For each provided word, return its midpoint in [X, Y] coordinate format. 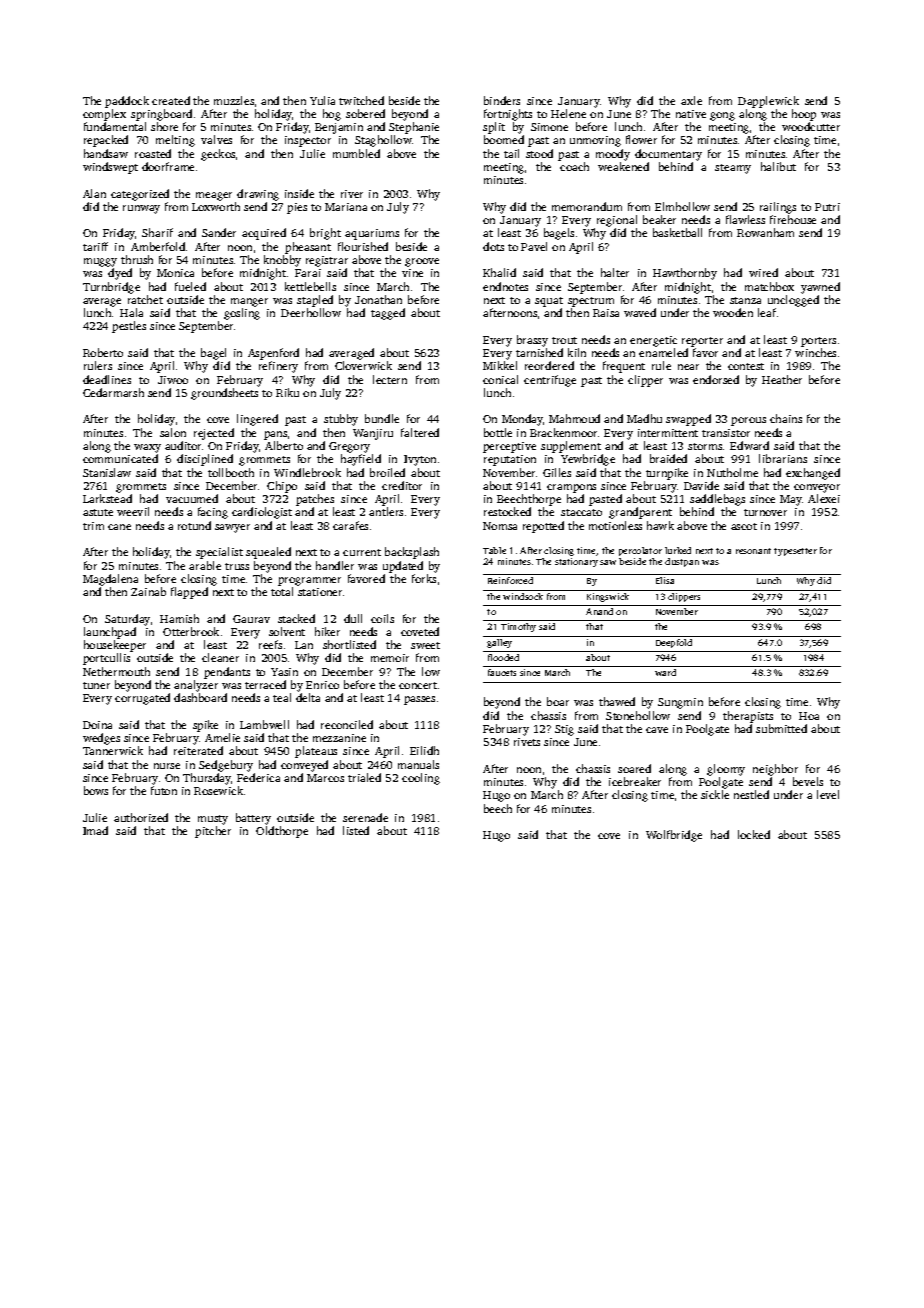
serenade [365, 817]
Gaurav [251, 619]
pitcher [213, 832]
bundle [382, 418]
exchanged [813, 474]
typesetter [795, 552]
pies [297, 208]
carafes [350, 525]
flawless [745, 219]
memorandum [587, 206]
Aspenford [273, 354]
